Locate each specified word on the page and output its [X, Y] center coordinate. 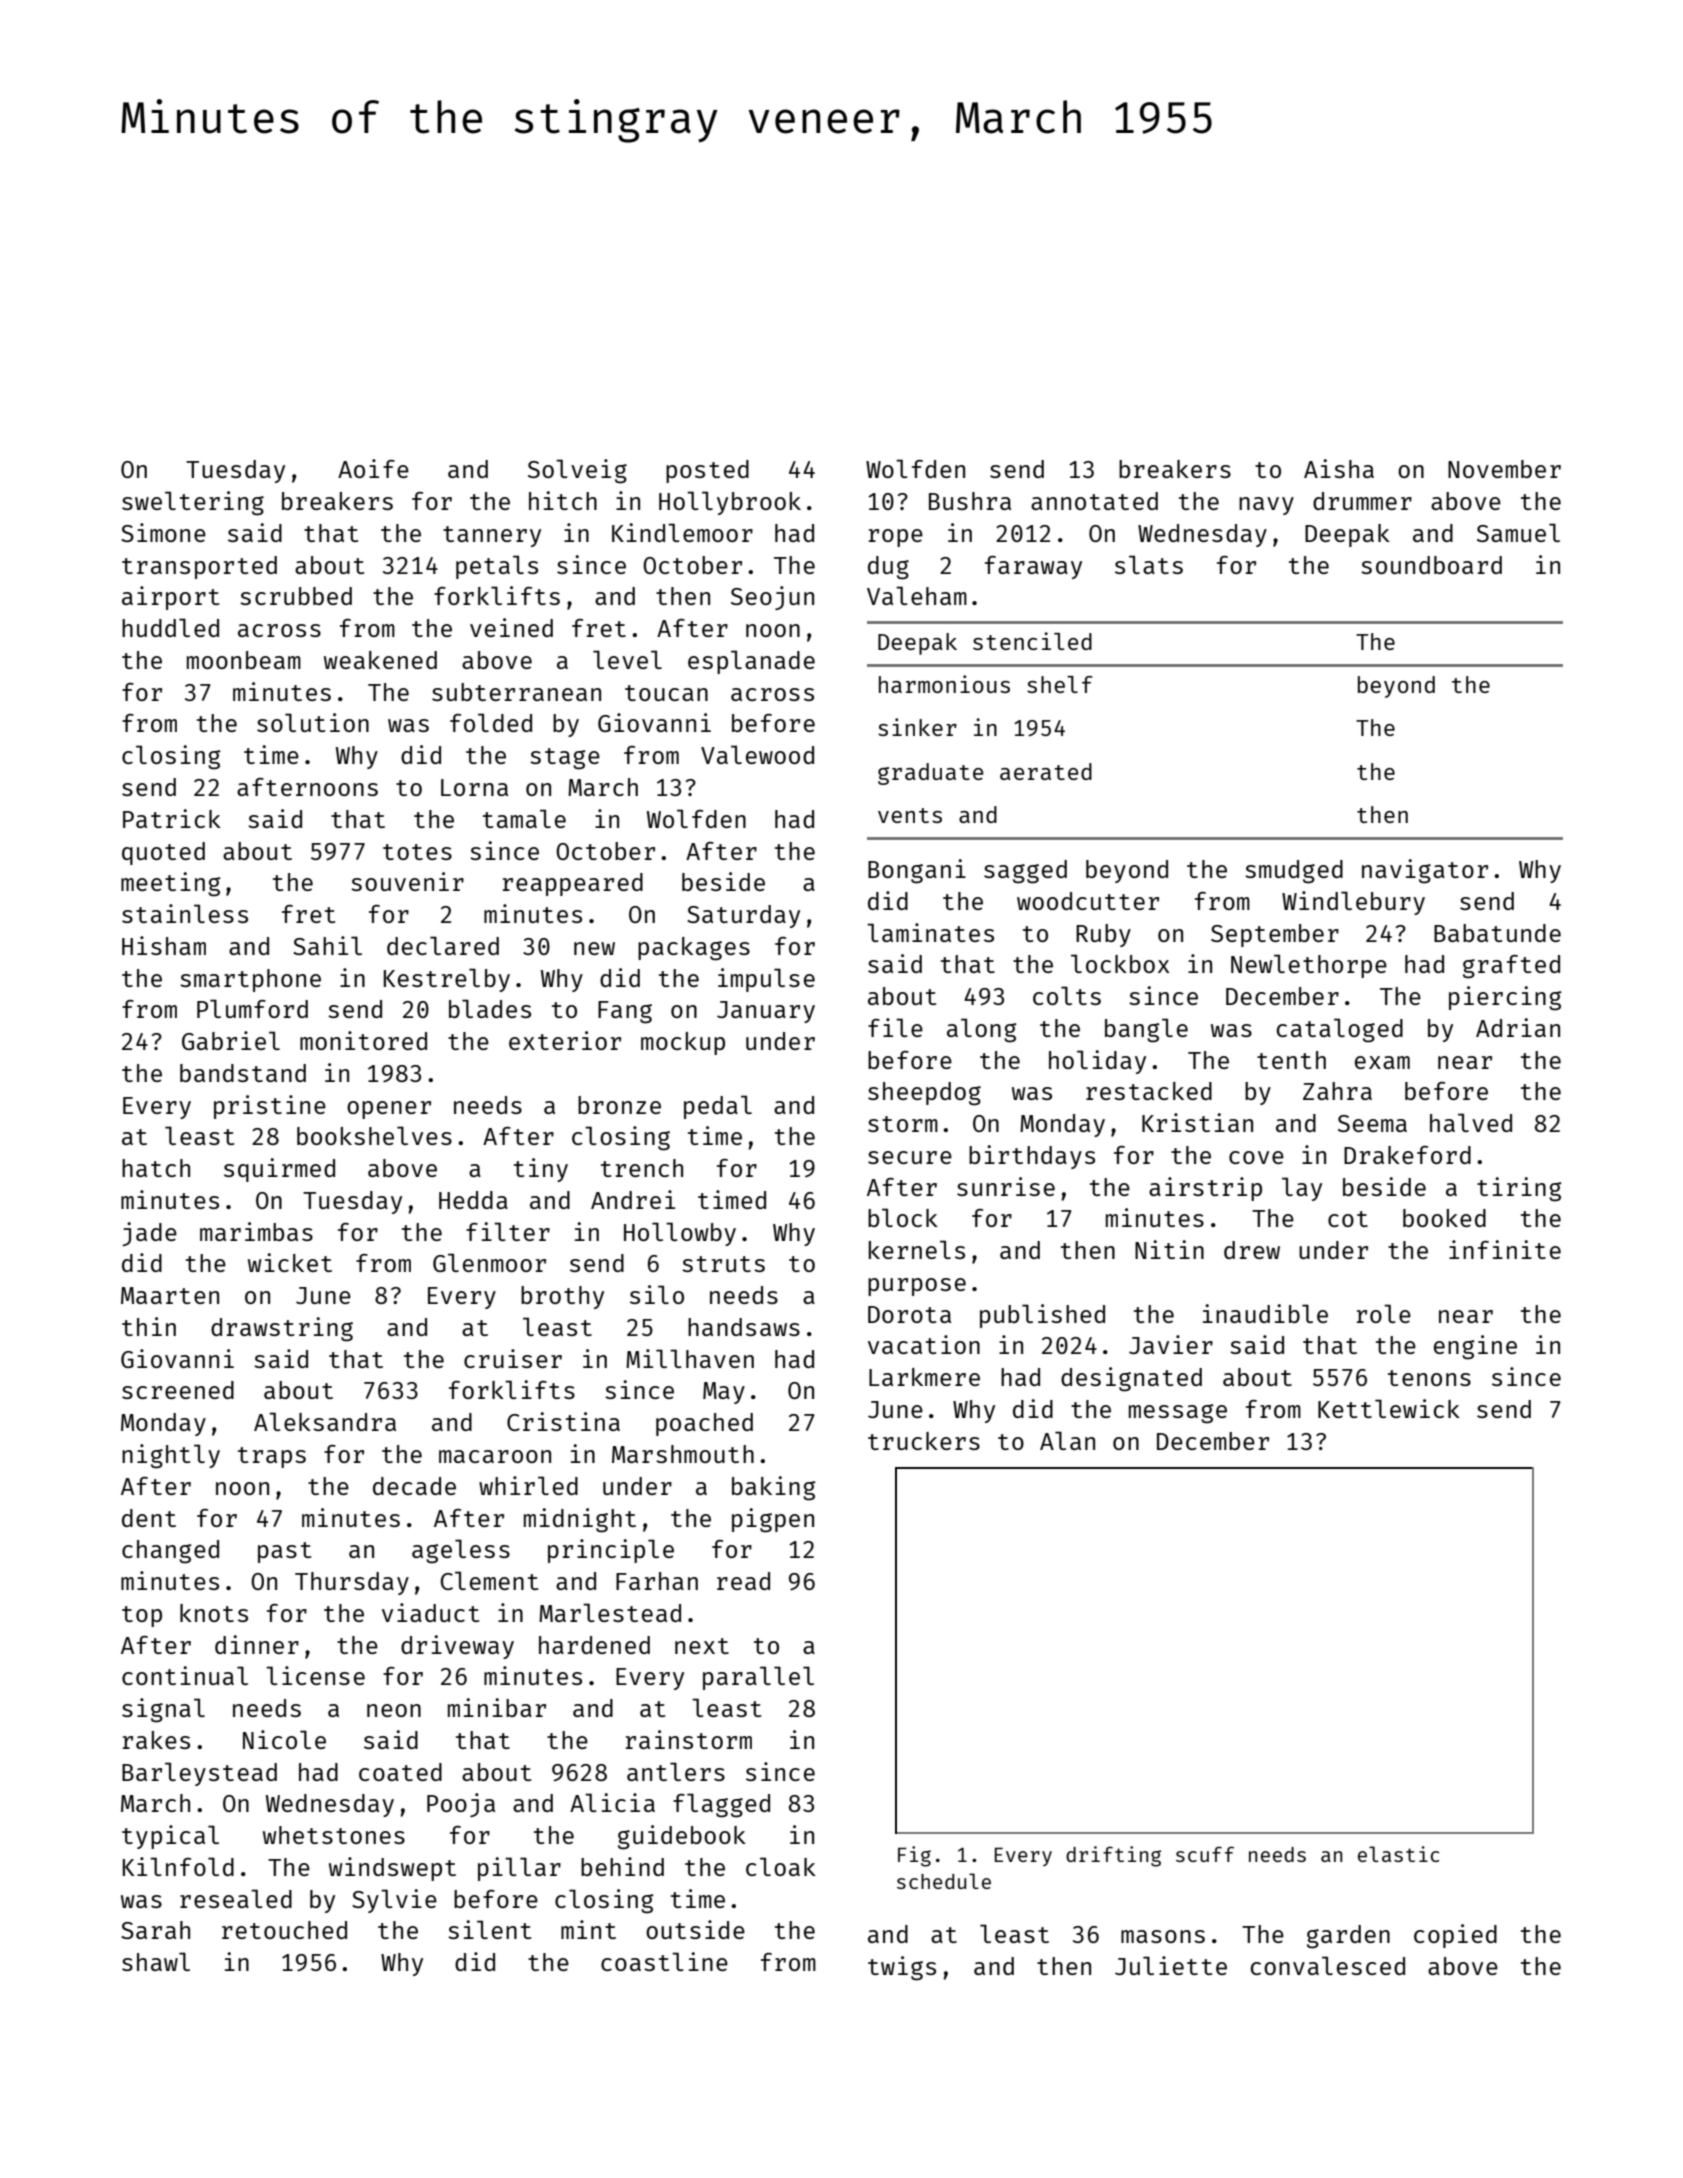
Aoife [373, 468]
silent [489, 1929]
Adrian [1518, 1027]
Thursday [352, 1583]
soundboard [1431, 565]
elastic [1399, 1854]
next [702, 1646]
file [895, 1027]
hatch [156, 1168]
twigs [902, 1968]
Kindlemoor [682, 532]
